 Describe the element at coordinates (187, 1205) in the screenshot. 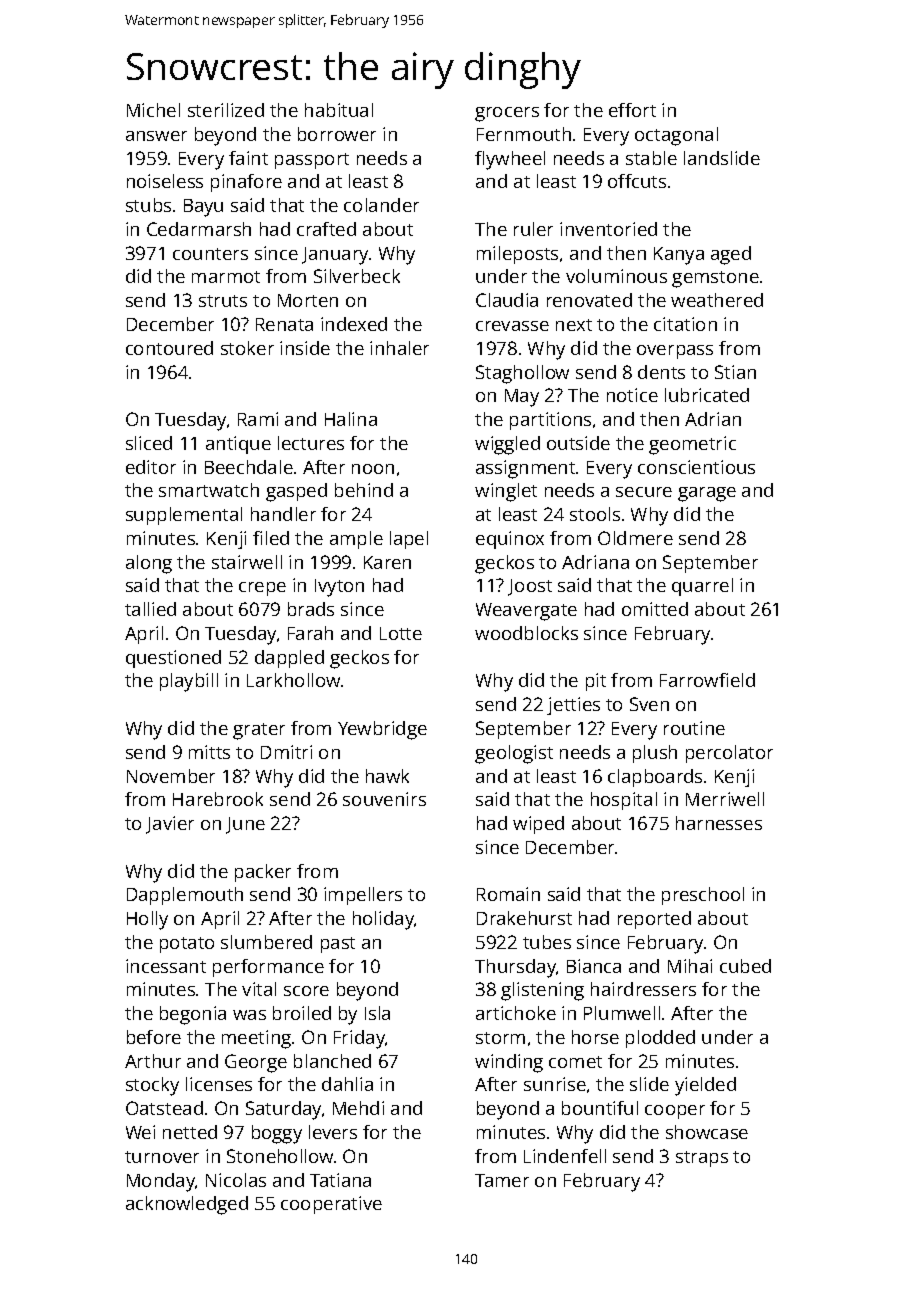

I see `acknowledged` at that location.
